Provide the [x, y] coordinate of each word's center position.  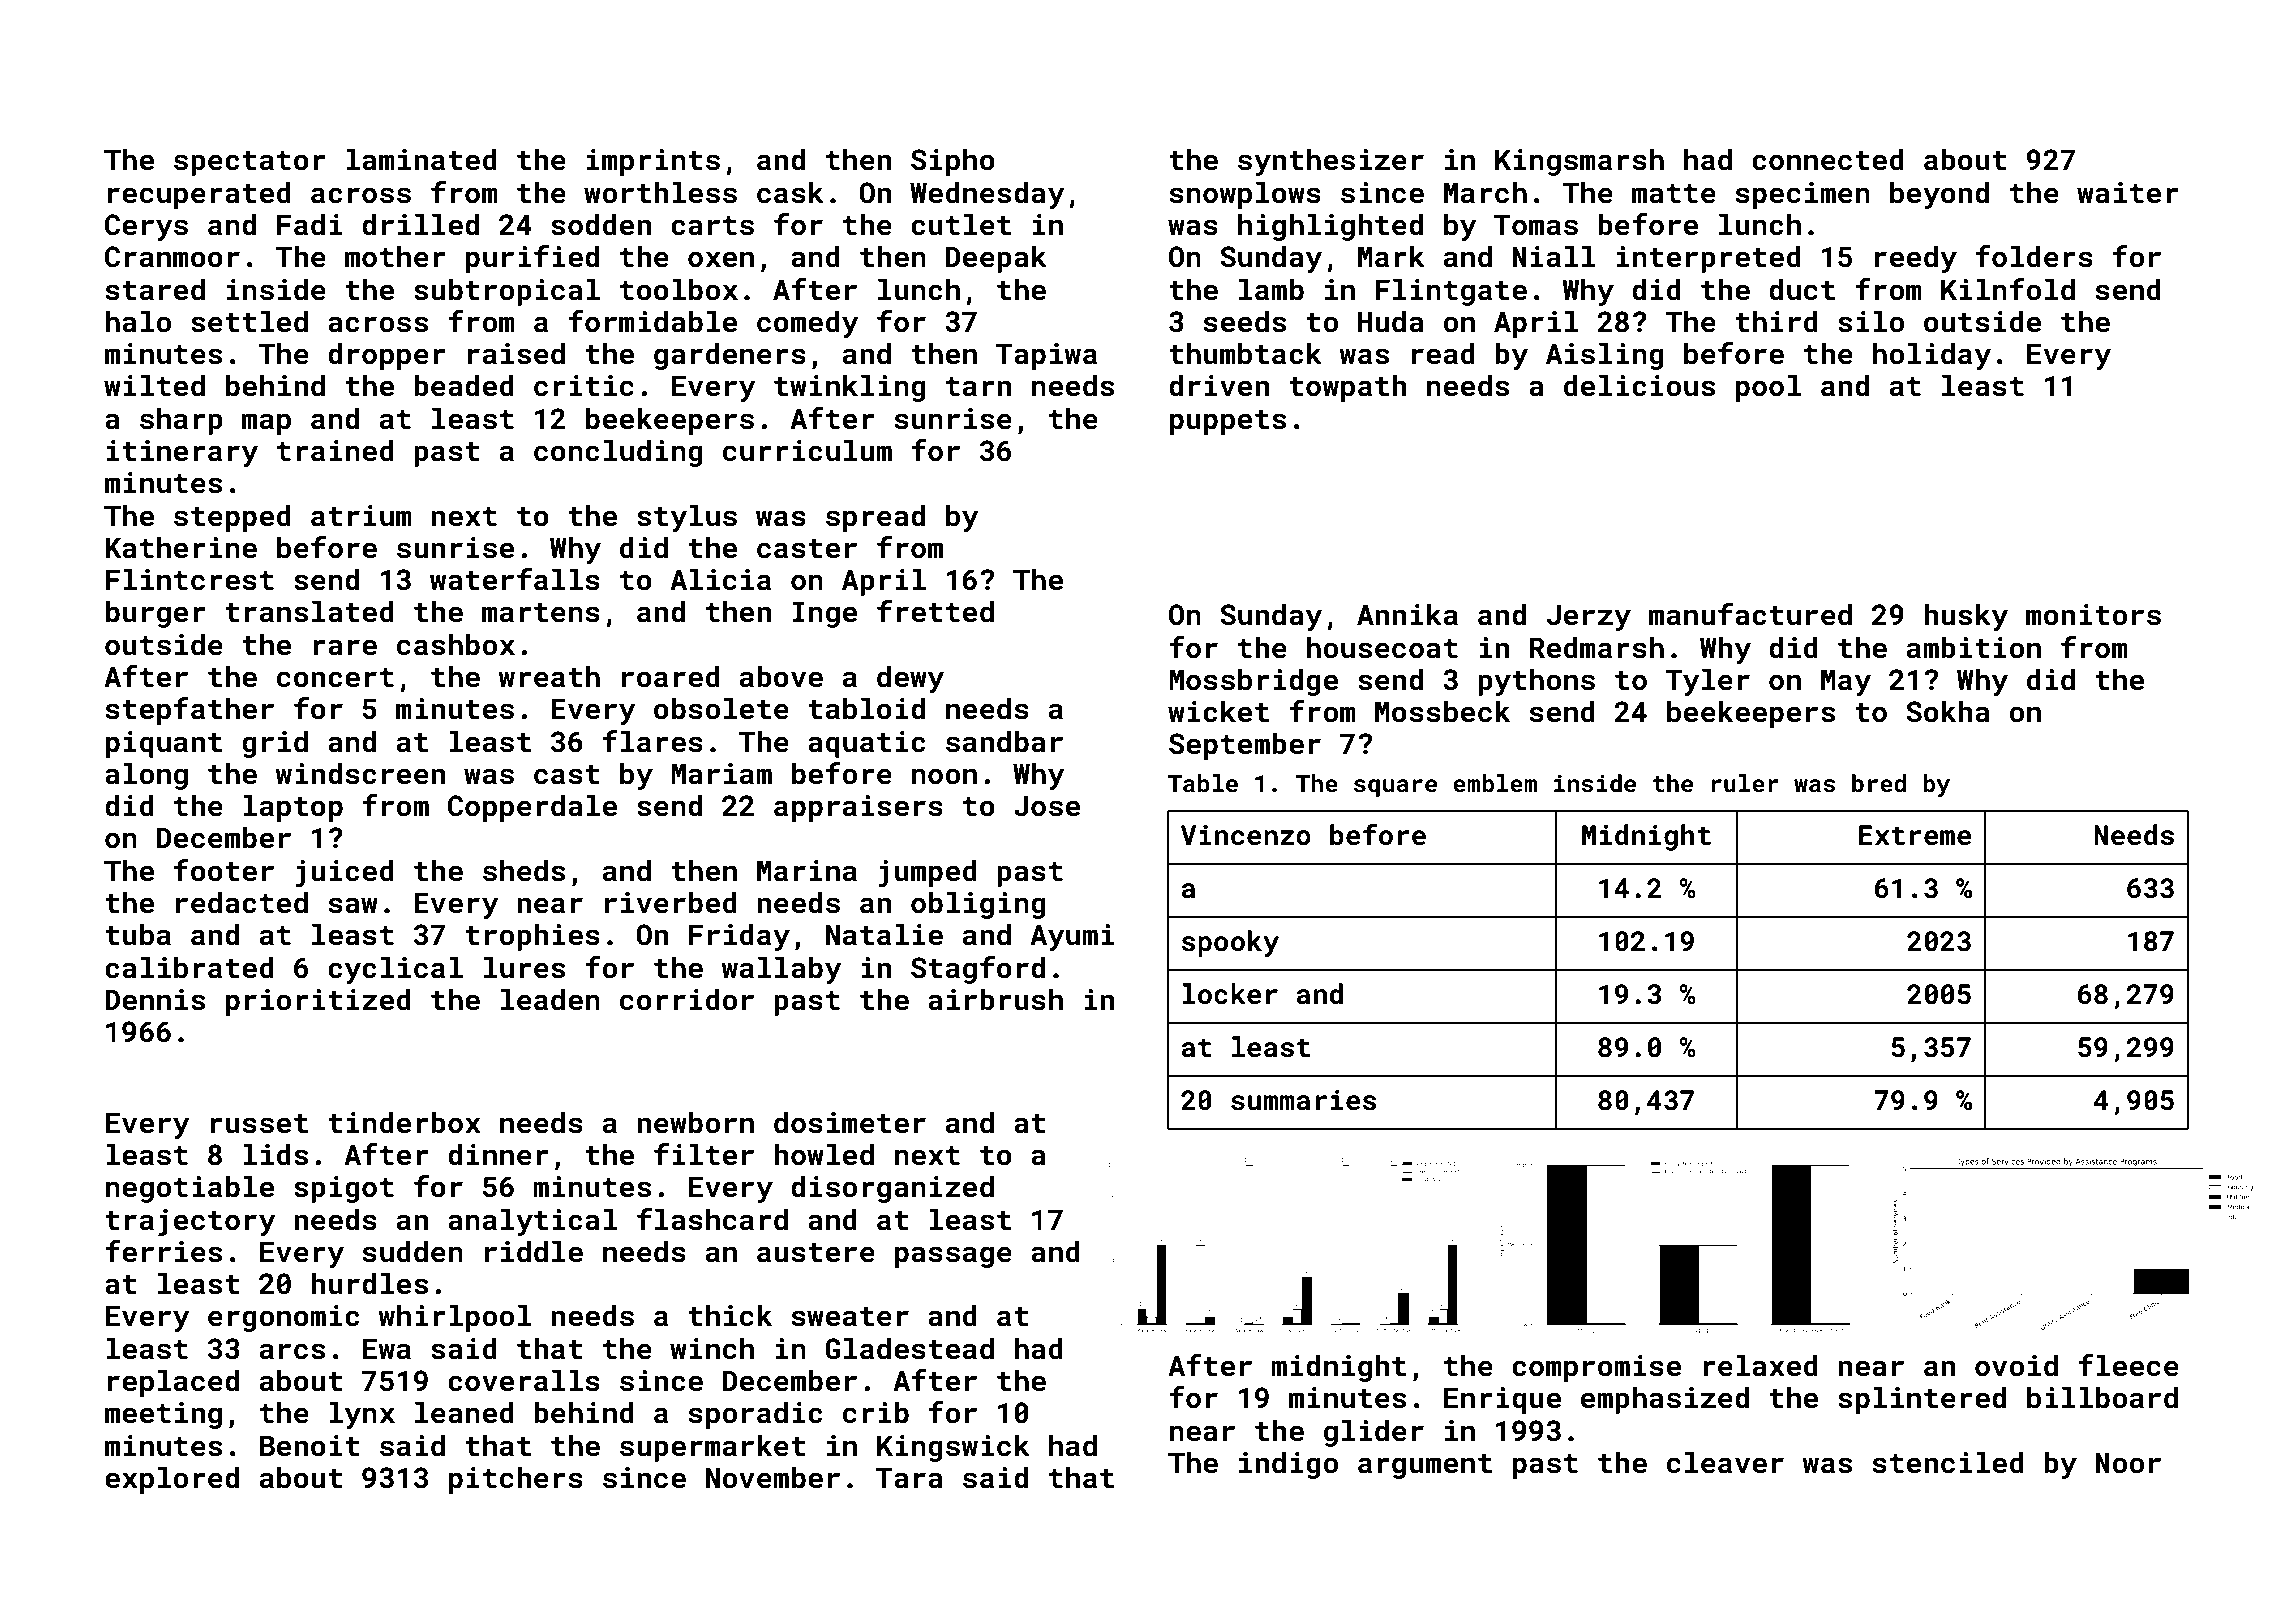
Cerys [146, 227]
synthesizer [1331, 162]
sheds [524, 870]
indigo [1288, 1465]
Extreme [1915, 835]
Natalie [884, 934]
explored [172, 1480]
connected [1828, 159]
